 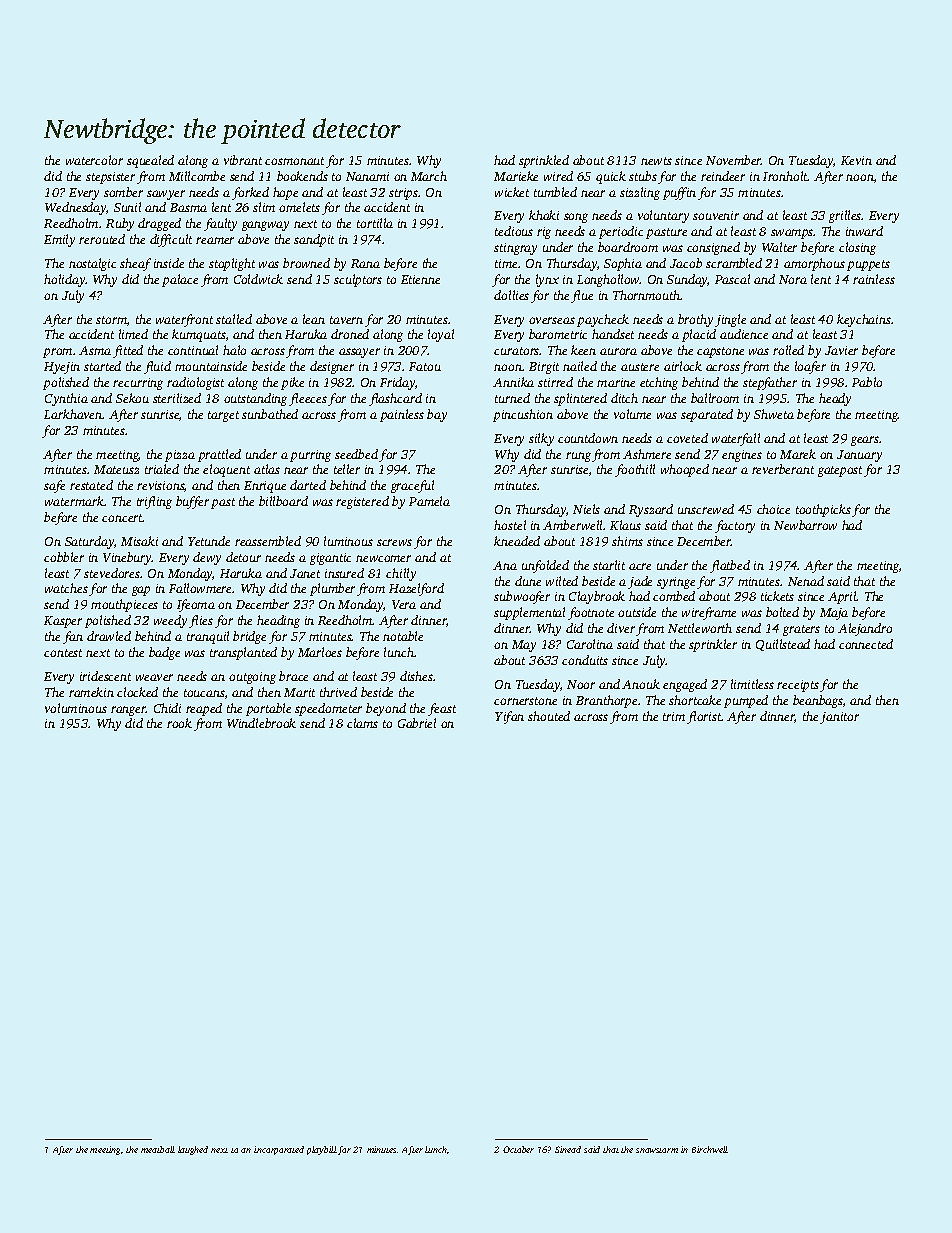 I want to click on janitor, so click(x=839, y=718).
